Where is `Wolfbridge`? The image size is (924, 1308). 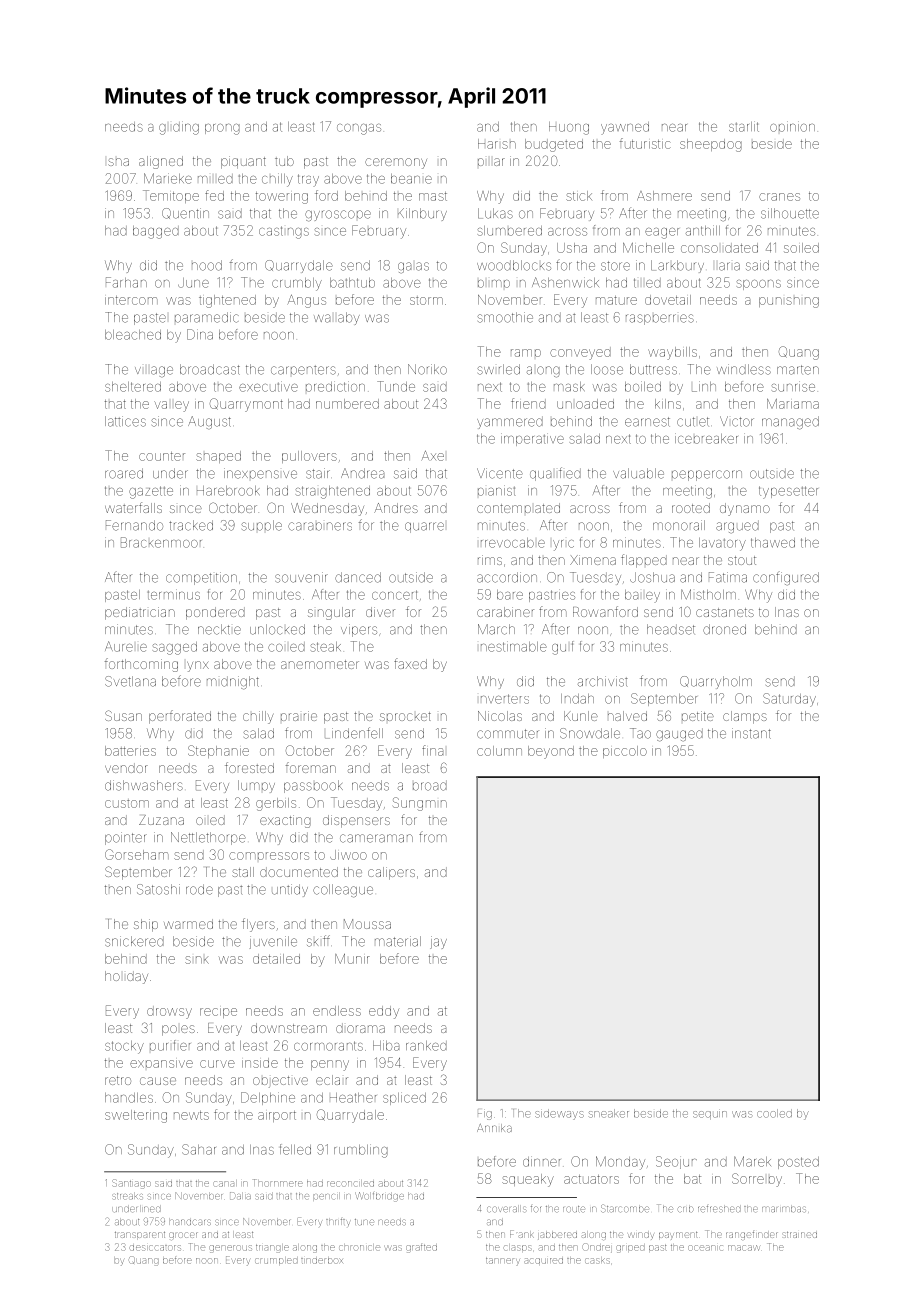
Wolfbridge is located at coordinates (379, 1197).
